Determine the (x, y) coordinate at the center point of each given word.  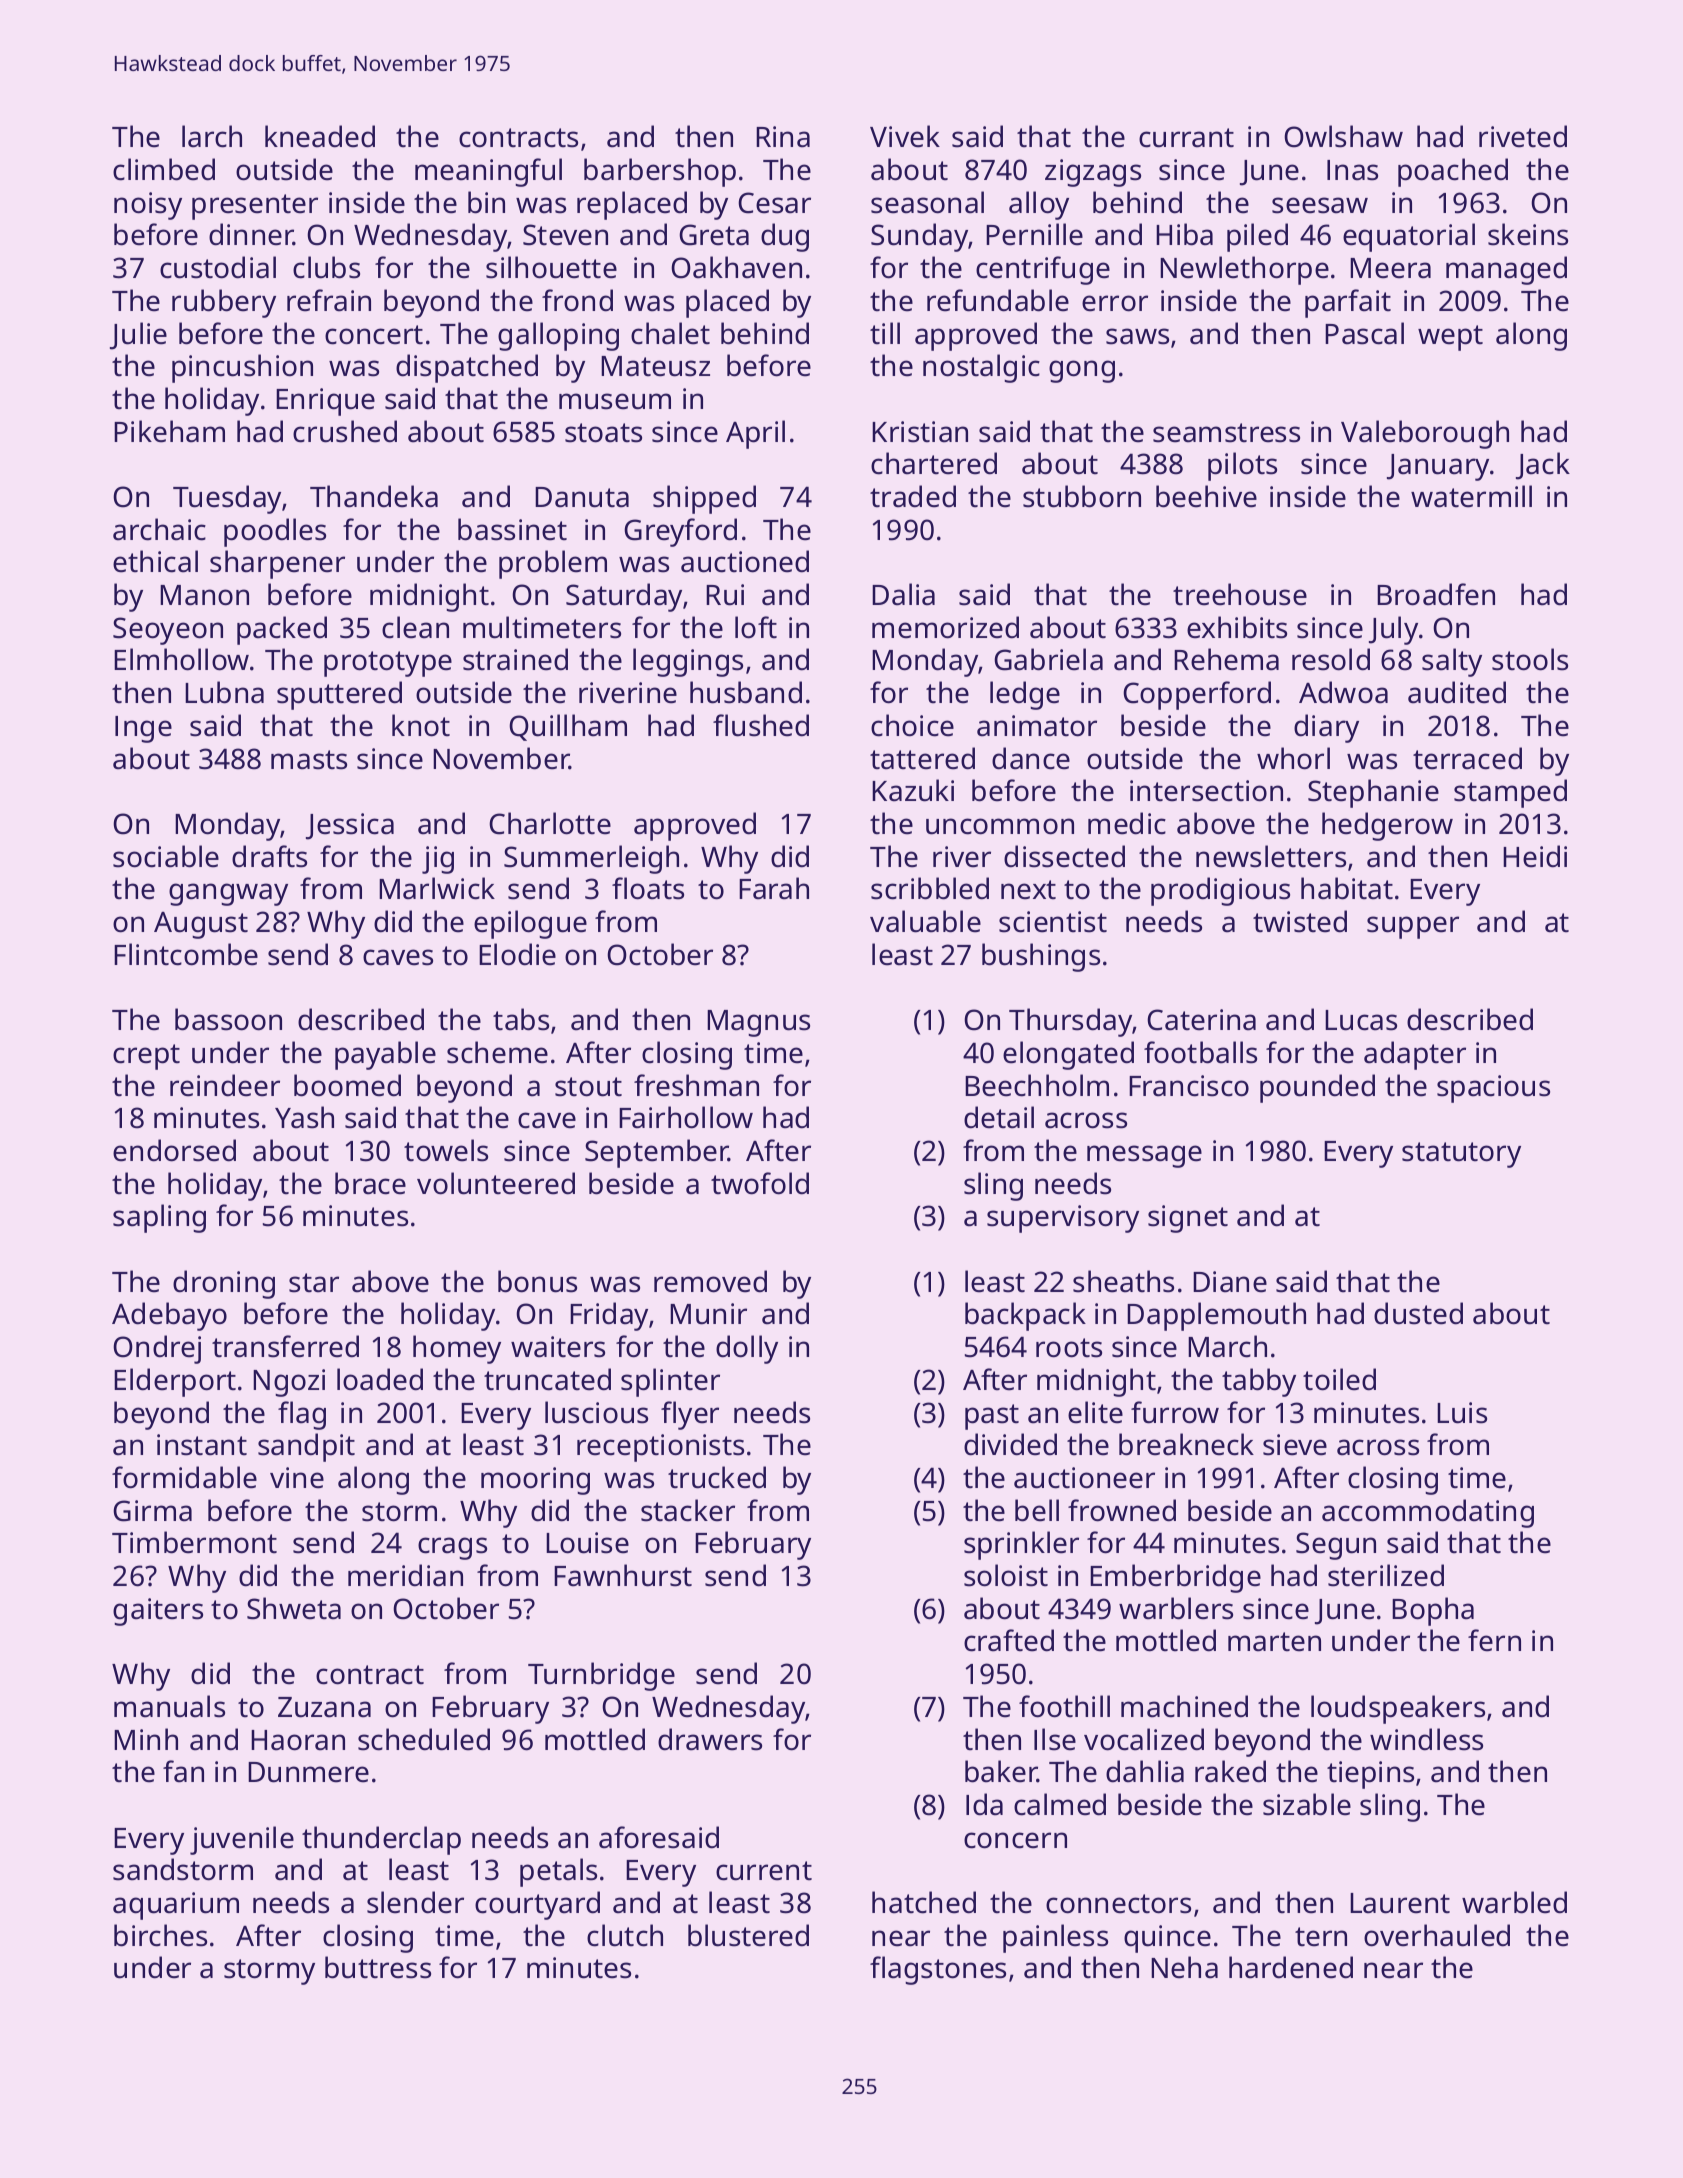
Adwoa (1343, 692)
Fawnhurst (623, 1575)
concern (1015, 1840)
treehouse (1240, 594)
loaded (380, 1379)
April (755, 434)
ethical (155, 561)
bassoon (228, 1019)
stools (1530, 659)
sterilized (1386, 1575)
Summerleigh (591, 859)
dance (1031, 758)
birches (160, 1935)
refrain (329, 300)
